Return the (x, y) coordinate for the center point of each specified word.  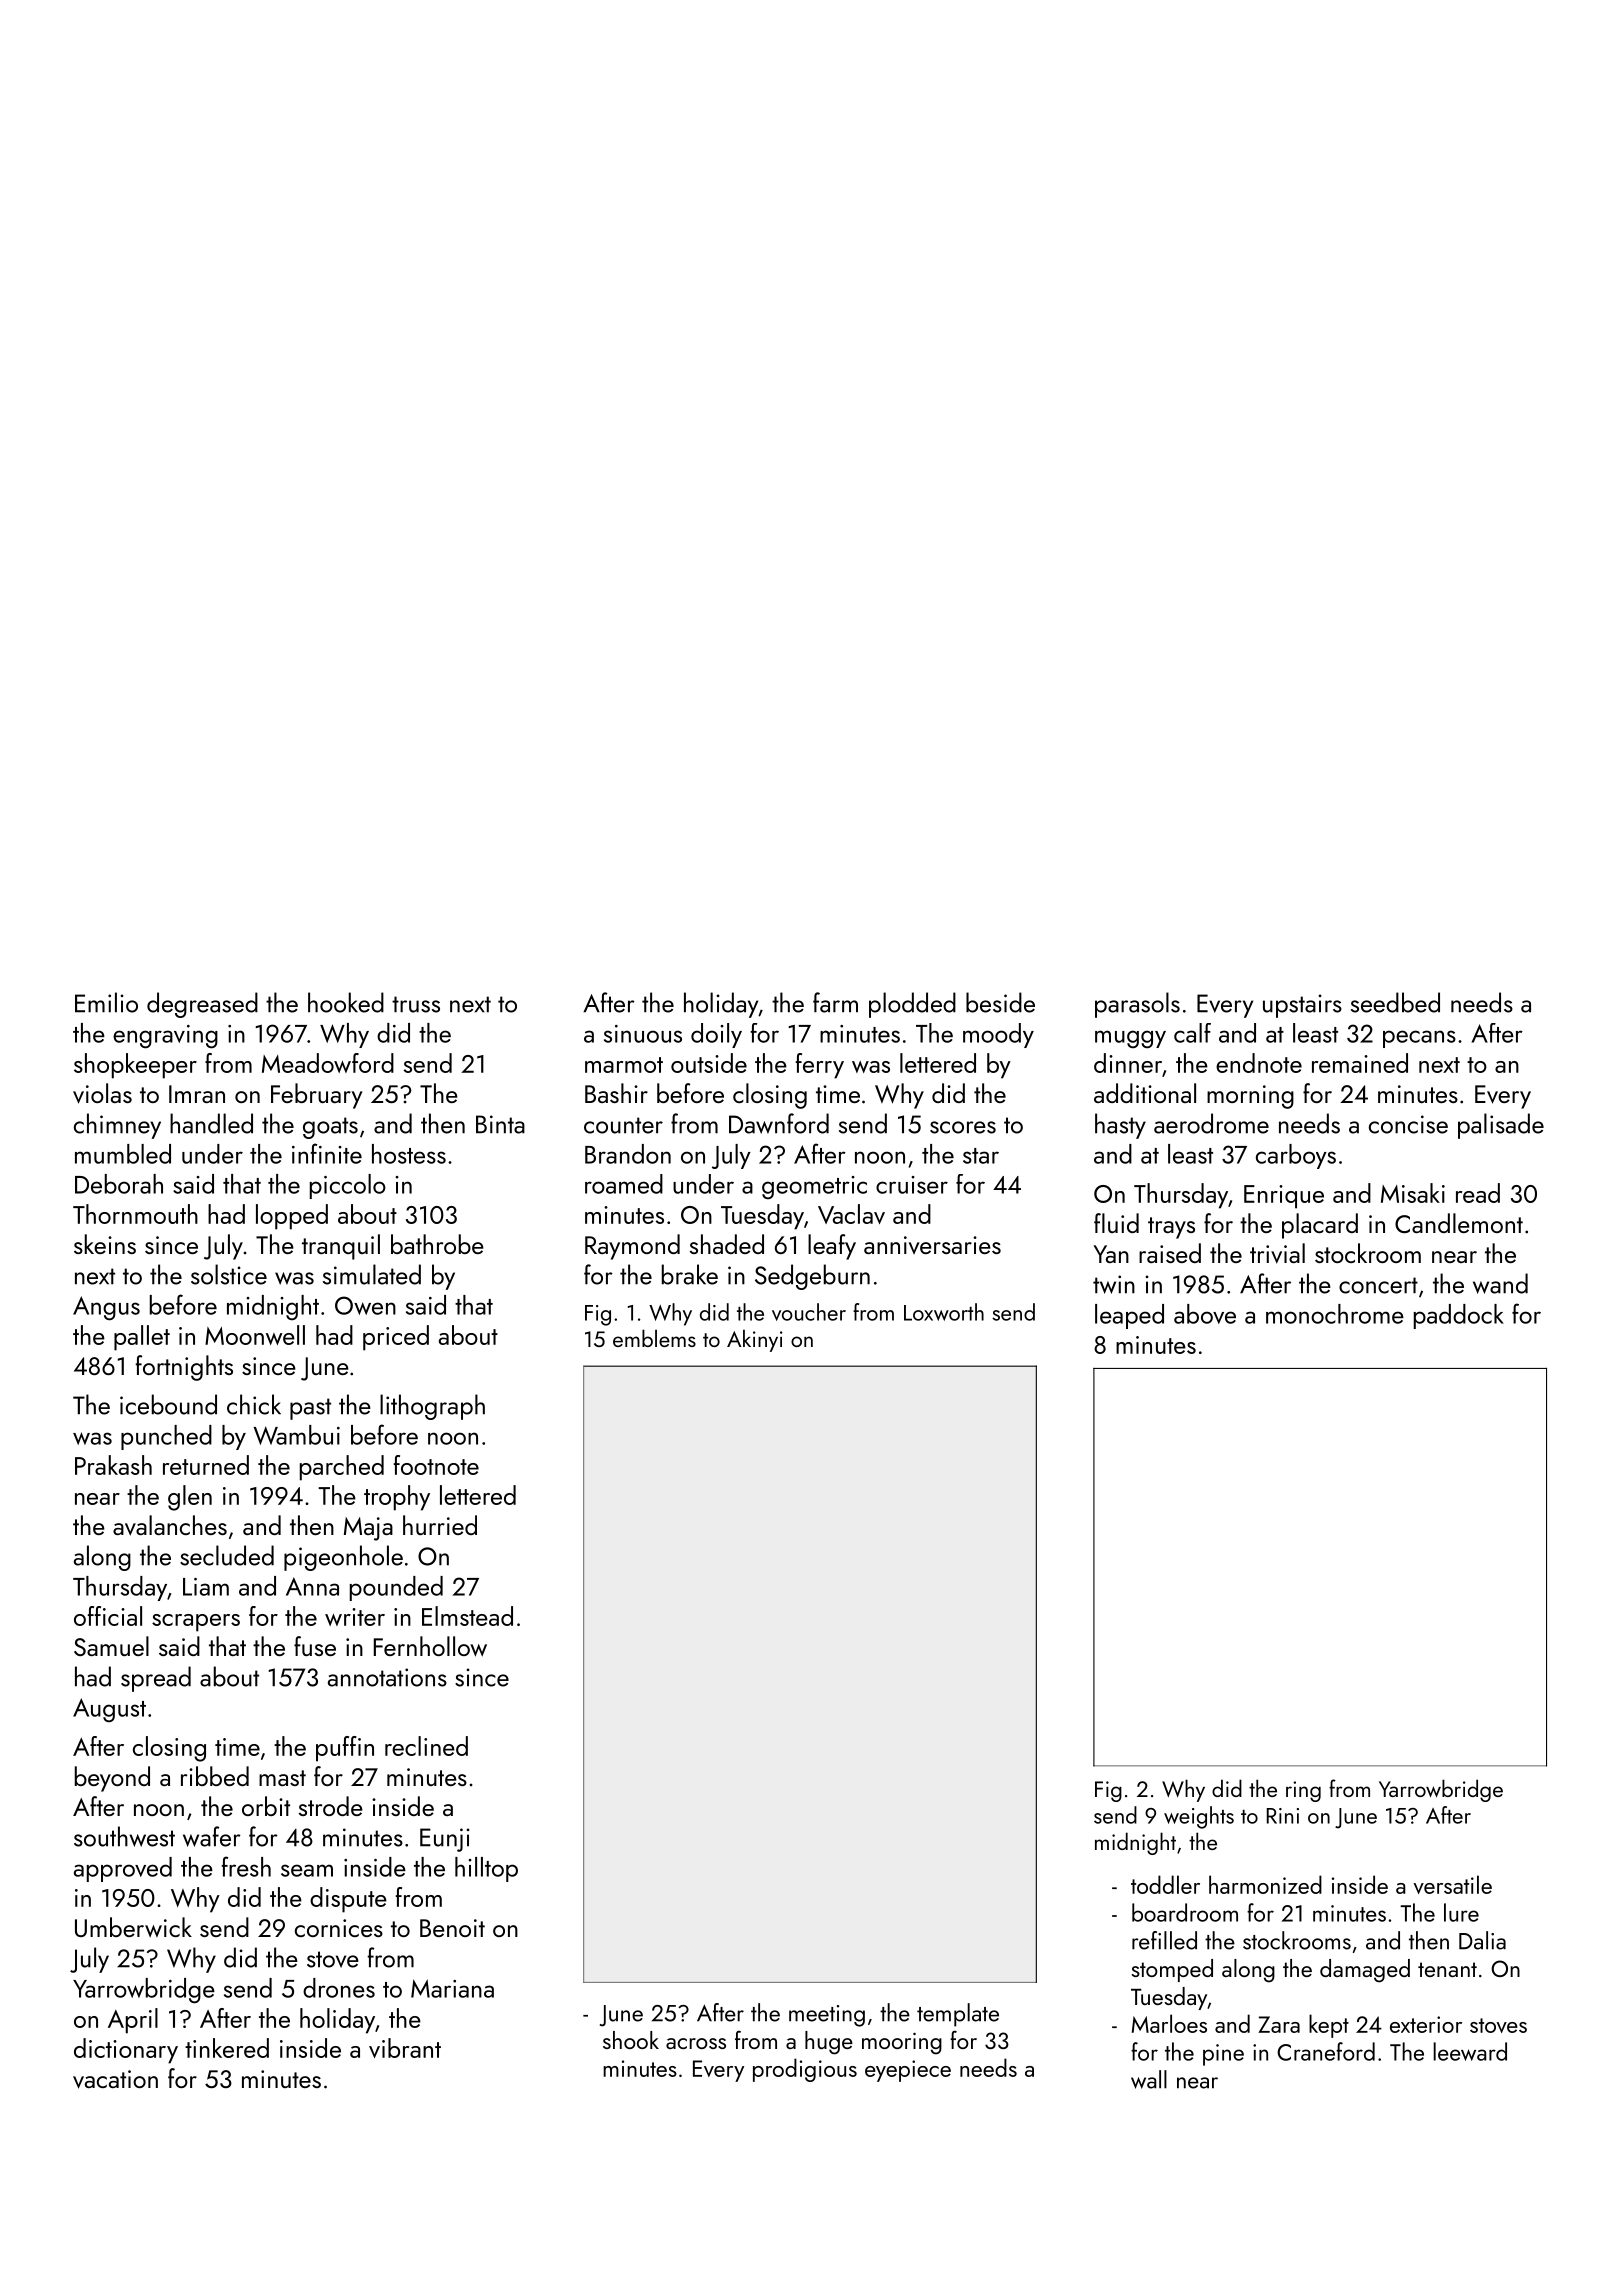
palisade (1501, 1126)
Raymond (632, 1247)
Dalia (1482, 1940)
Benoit (452, 1928)
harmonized (1265, 1884)
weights (1199, 1817)
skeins (105, 1244)
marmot (624, 1065)
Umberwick (133, 1927)
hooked (346, 1002)
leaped (1129, 1316)
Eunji (445, 1840)
